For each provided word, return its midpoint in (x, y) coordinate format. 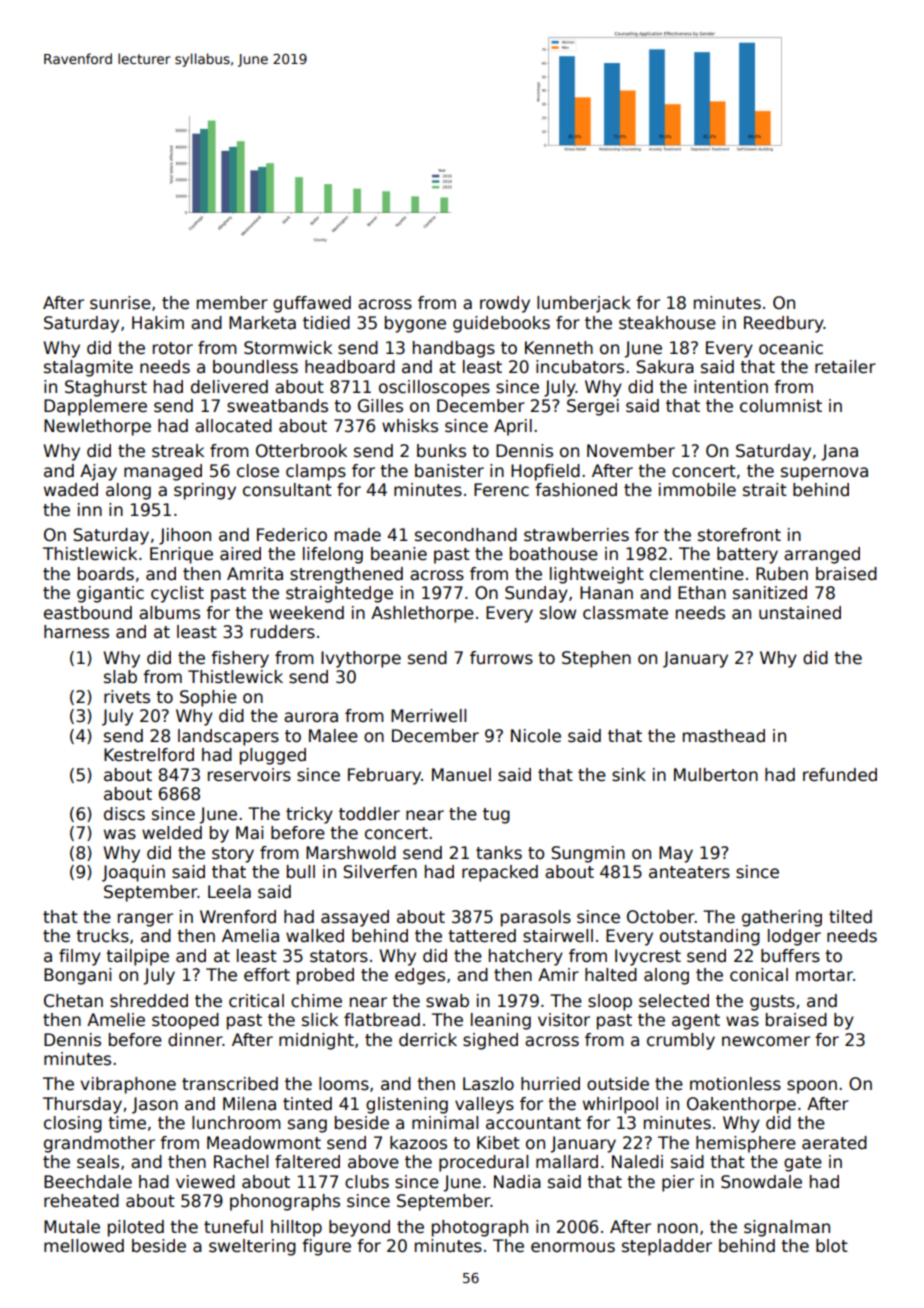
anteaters (689, 872)
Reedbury (784, 324)
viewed (205, 1182)
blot (832, 1246)
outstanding (710, 937)
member (232, 303)
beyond (359, 1228)
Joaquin (133, 873)
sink (629, 775)
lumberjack (584, 304)
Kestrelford (149, 755)
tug (496, 816)
